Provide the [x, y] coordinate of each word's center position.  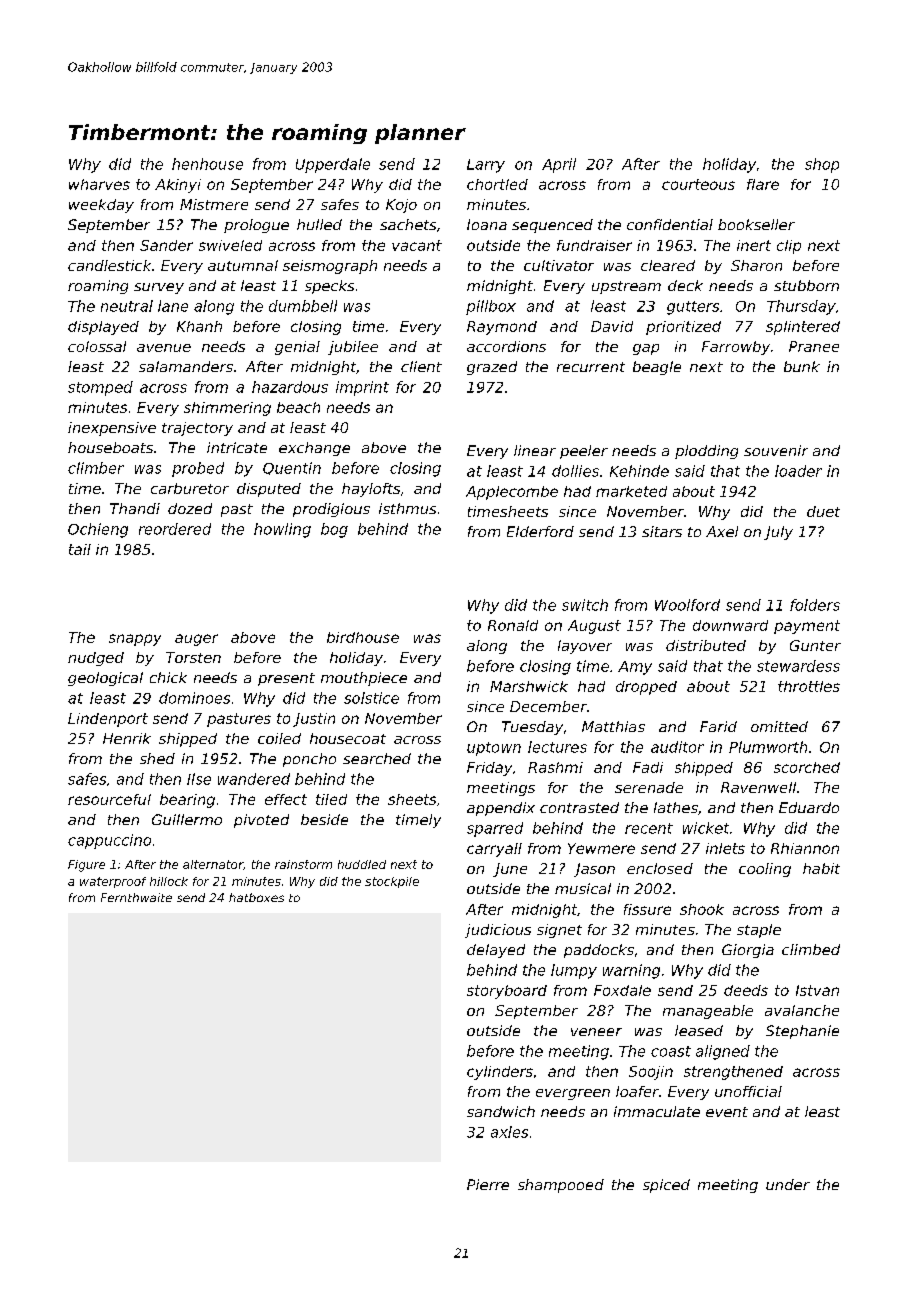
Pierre [488, 1184]
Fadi [648, 767]
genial [297, 348]
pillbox [491, 307]
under [788, 1184]
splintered [803, 328]
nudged [96, 659]
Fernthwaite [136, 897]
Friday [489, 769]
